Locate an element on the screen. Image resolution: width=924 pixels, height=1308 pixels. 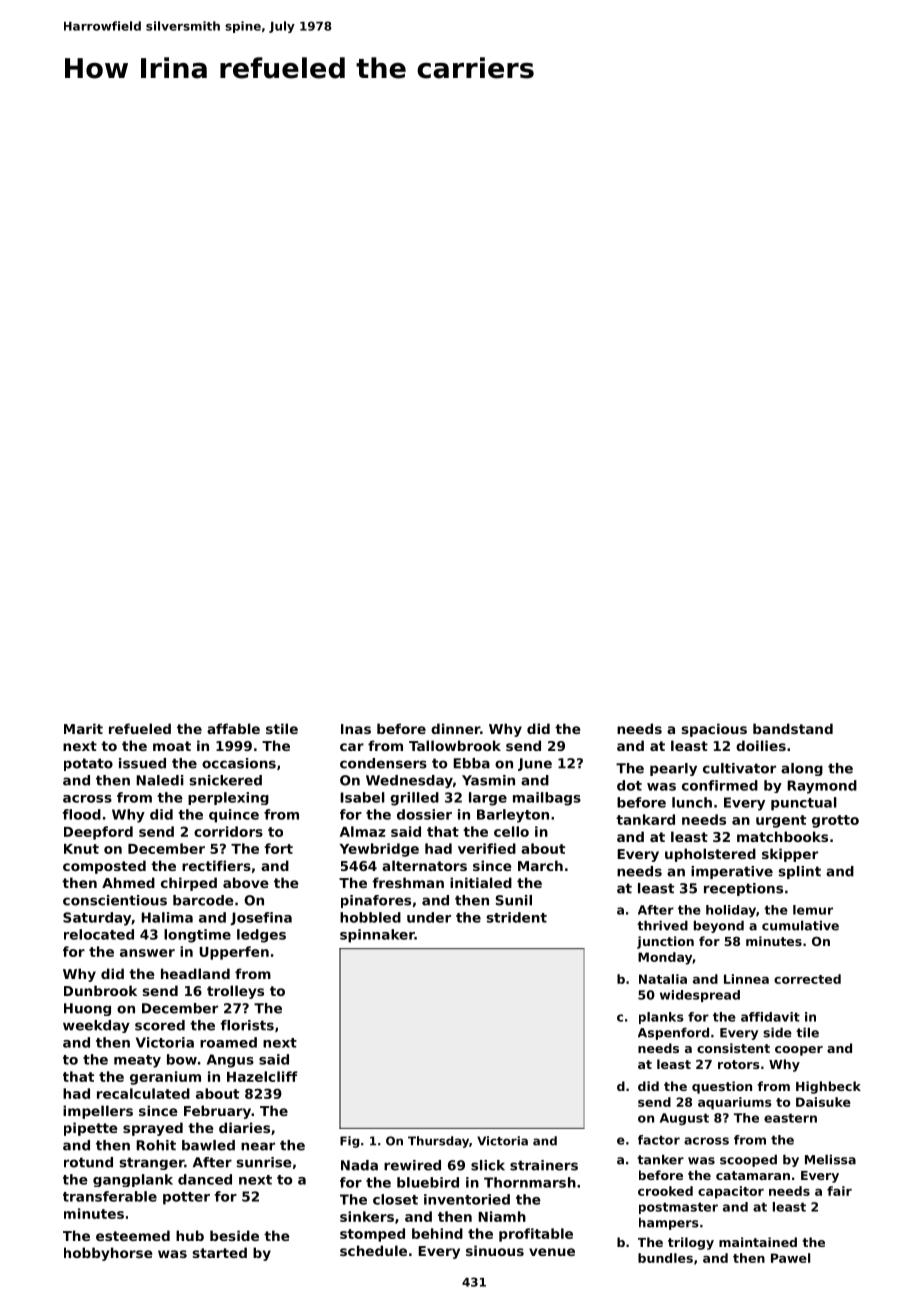
Deepford is located at coordinates (98, 833).
